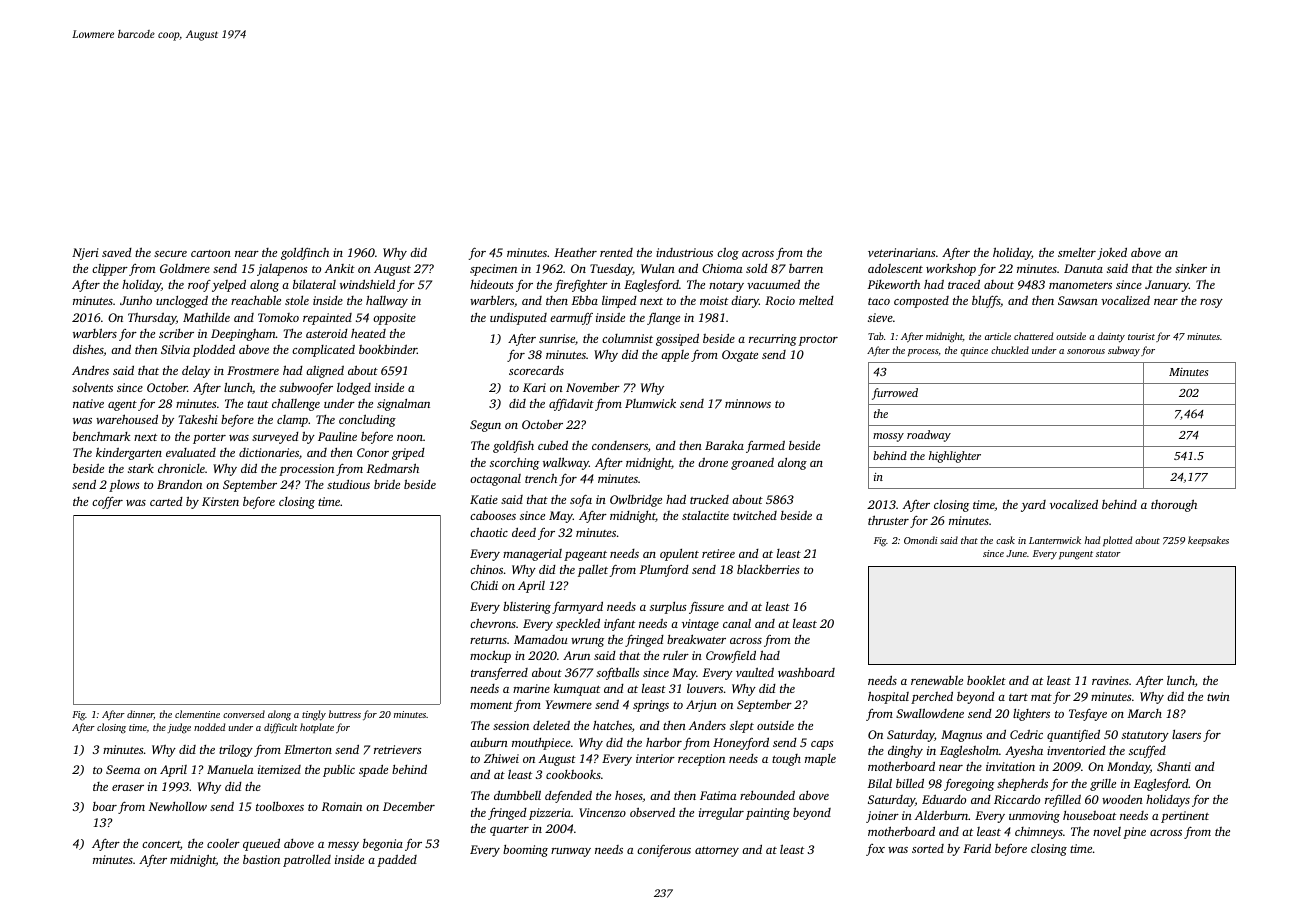 Image resolution: width=1308 pixels, height=924 pixels. Describe the element at coordinates (1078, 300) in the page. I see `Sawsan` at that location.
